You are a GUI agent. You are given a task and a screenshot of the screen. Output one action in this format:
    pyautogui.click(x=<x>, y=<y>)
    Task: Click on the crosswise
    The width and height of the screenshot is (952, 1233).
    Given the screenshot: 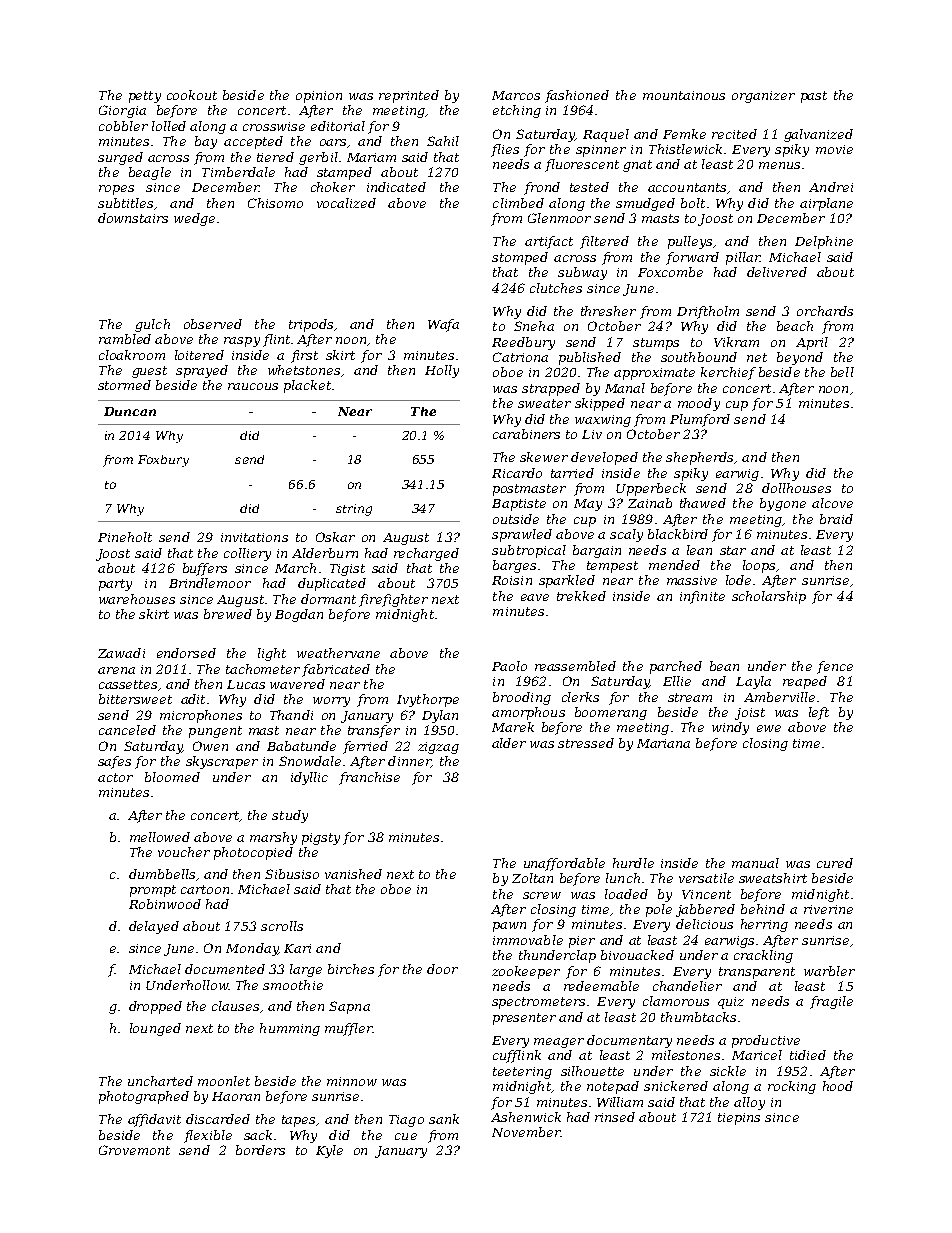 What is the action you would take?
    pyautogui.click(x=274, y=126)
